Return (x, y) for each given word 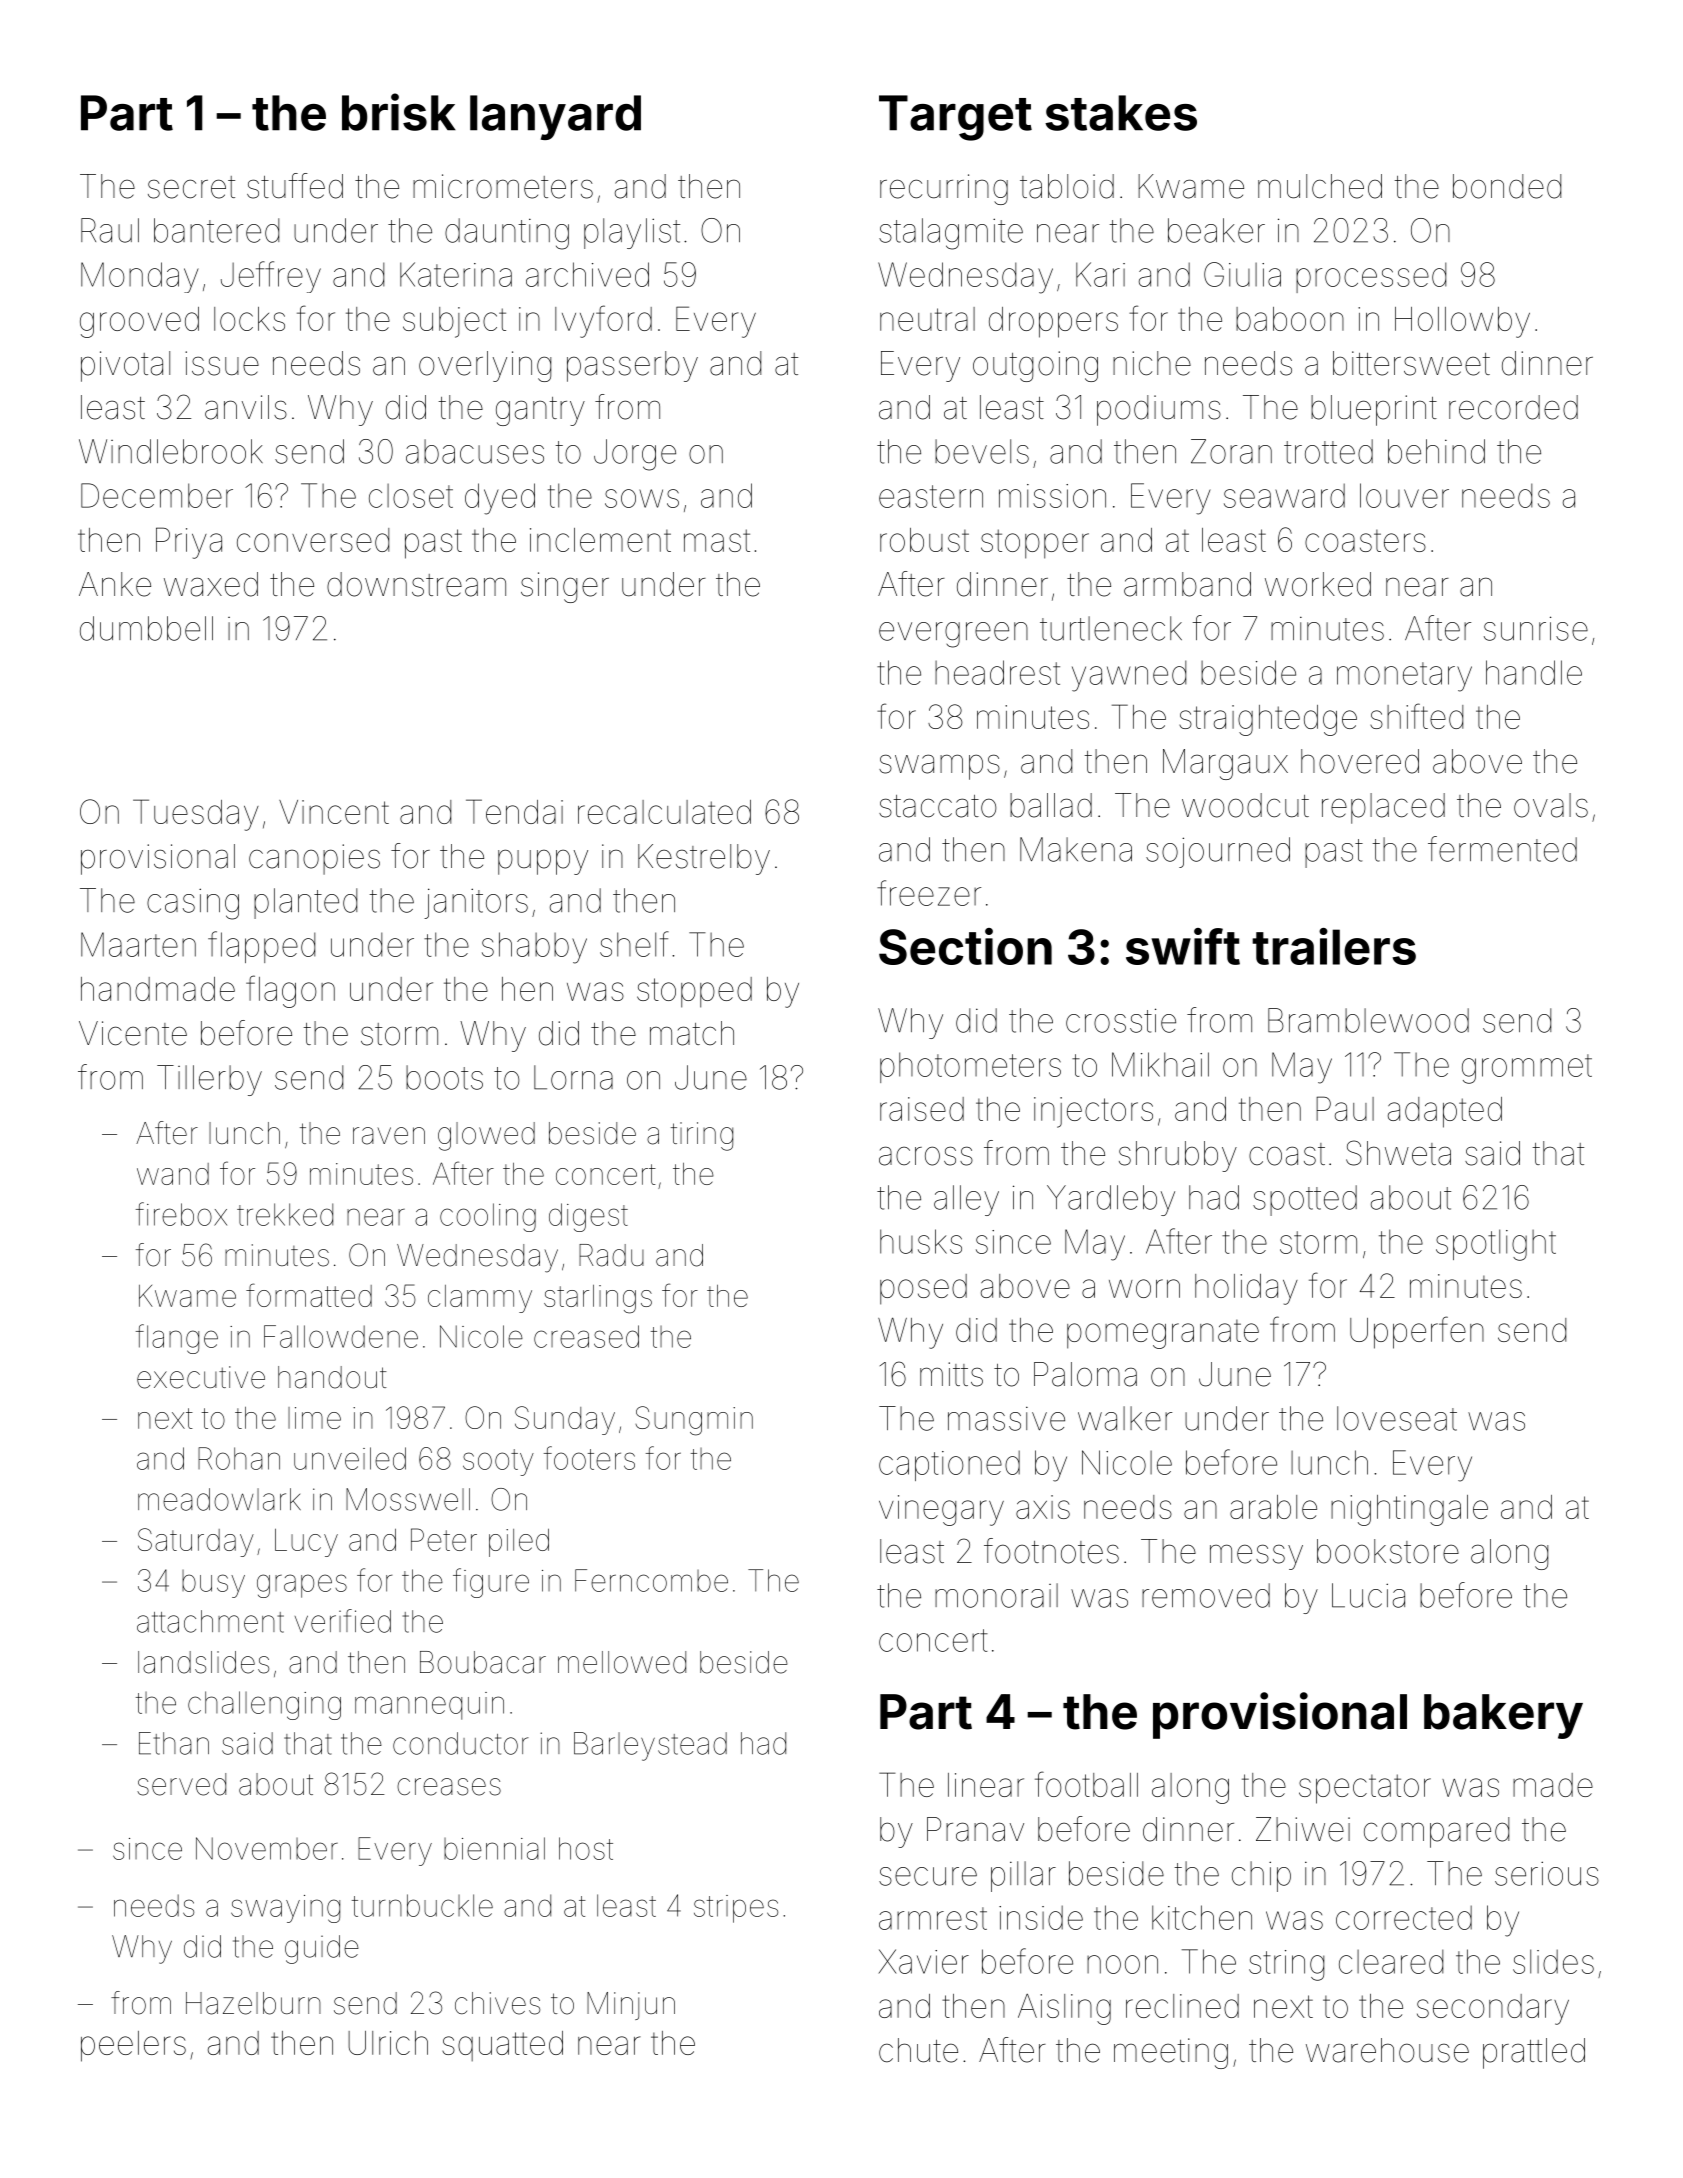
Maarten (138, 944)
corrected (1404, 1917)
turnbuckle (422, 1905)
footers (589, 1458)
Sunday (565, 1420)
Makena (1076, 849)
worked (1318, 584)
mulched (1320, 186)
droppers (1053, 322)
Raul (110, 230)
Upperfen (1417, 1332)
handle (1534, 672)
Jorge (635, 455)
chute (918, 2050)
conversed (313, 540)
